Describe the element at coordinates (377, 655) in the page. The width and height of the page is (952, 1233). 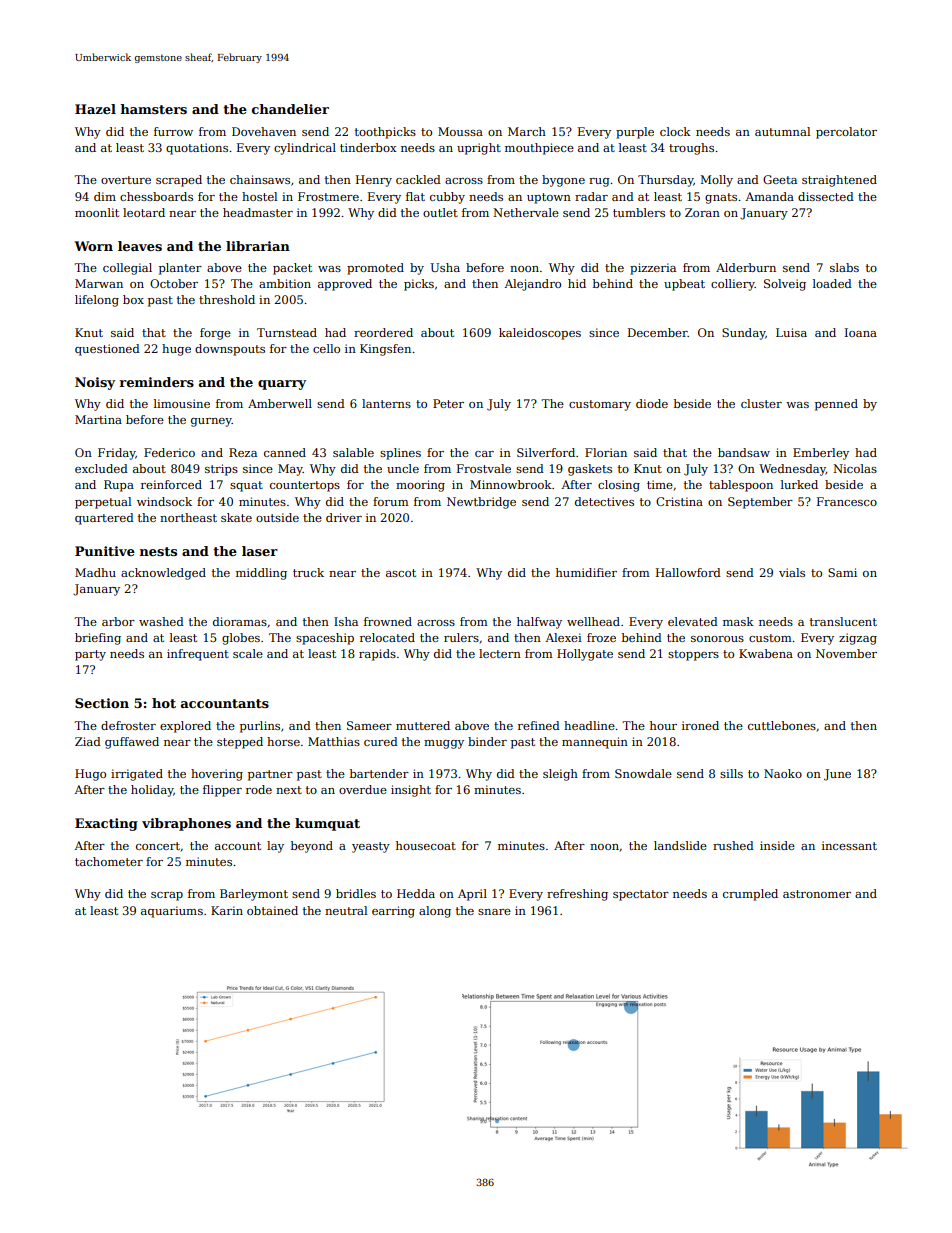
I see `rapids` at that location.
